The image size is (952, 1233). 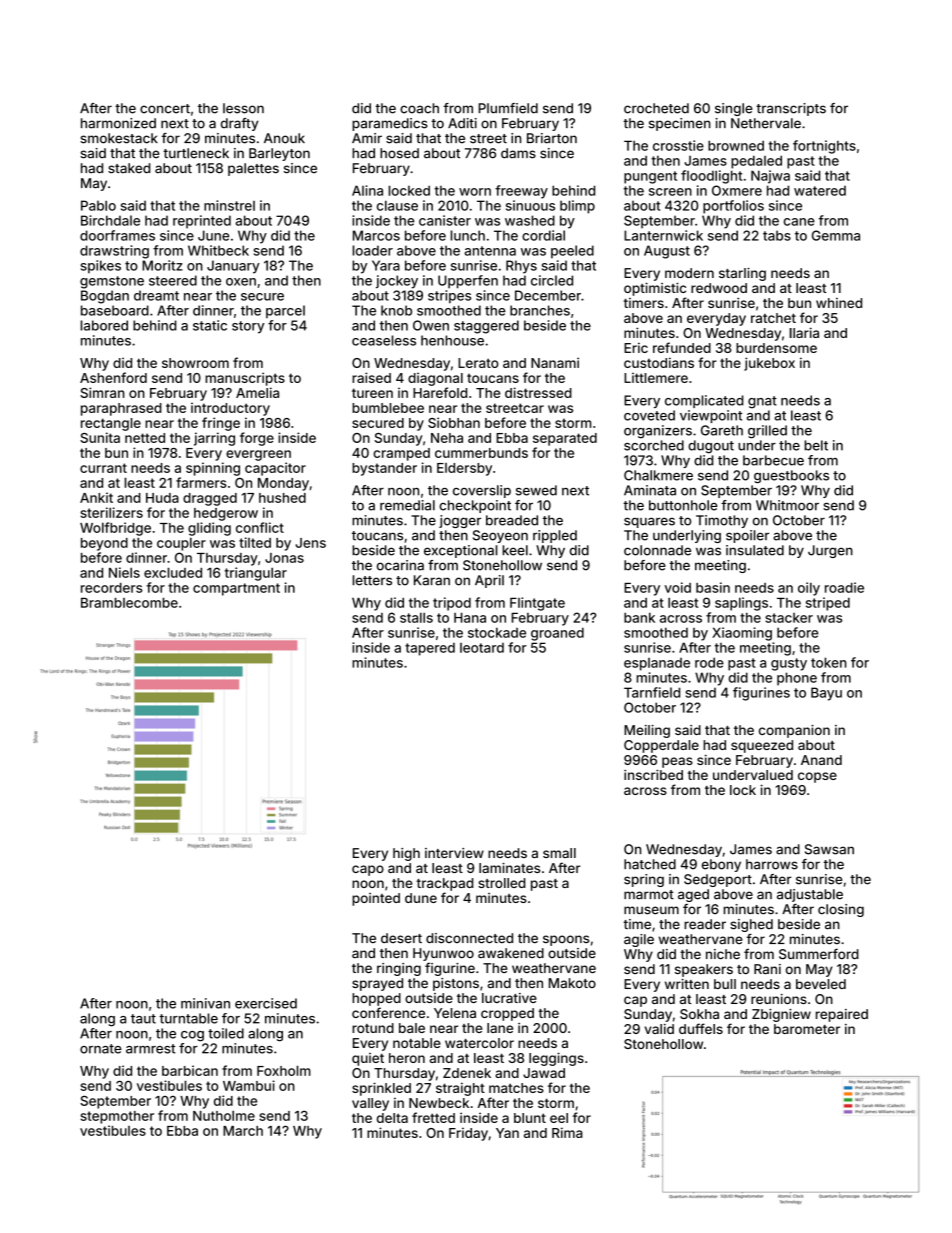 What do you see at coordinates (257, 392) in the page?
I see `Amelia` at bounding box center [257, 392].
